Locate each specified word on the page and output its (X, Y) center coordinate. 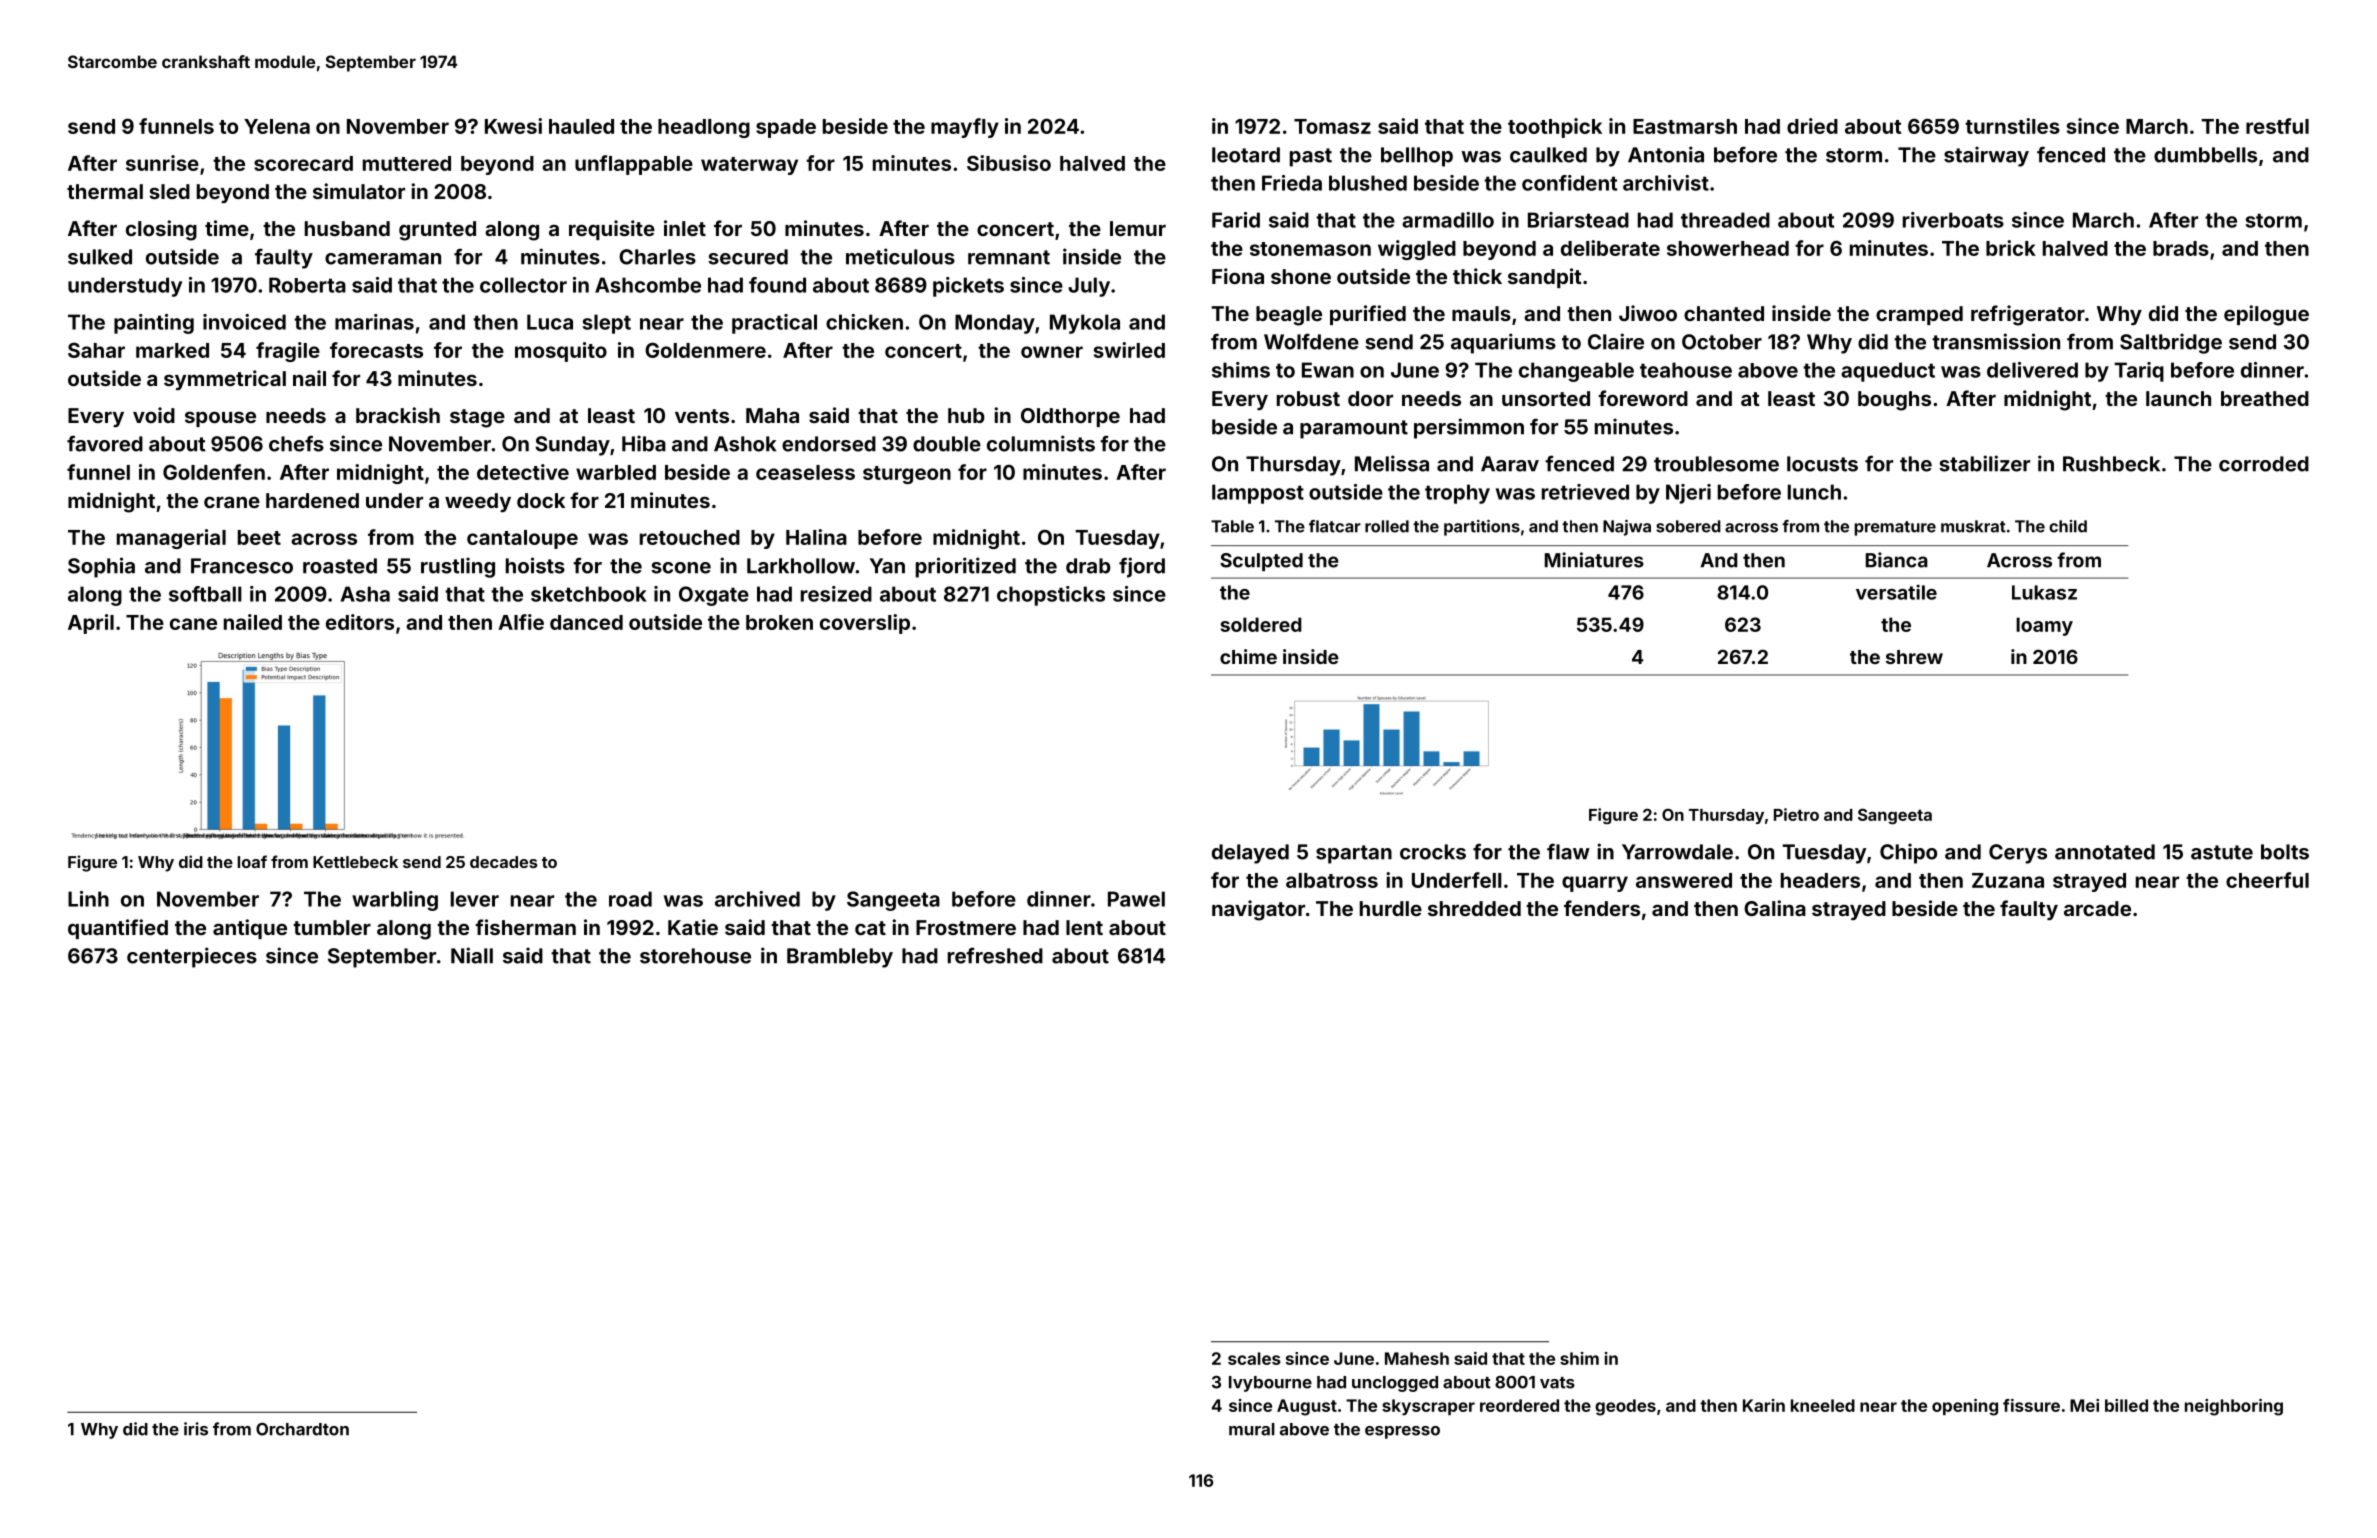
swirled (1129, 350)
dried (1812, 126)
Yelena (277, 126)
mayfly (965, 128)
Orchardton (302, 1429)
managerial (171, 539)
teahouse (1686, 370)
